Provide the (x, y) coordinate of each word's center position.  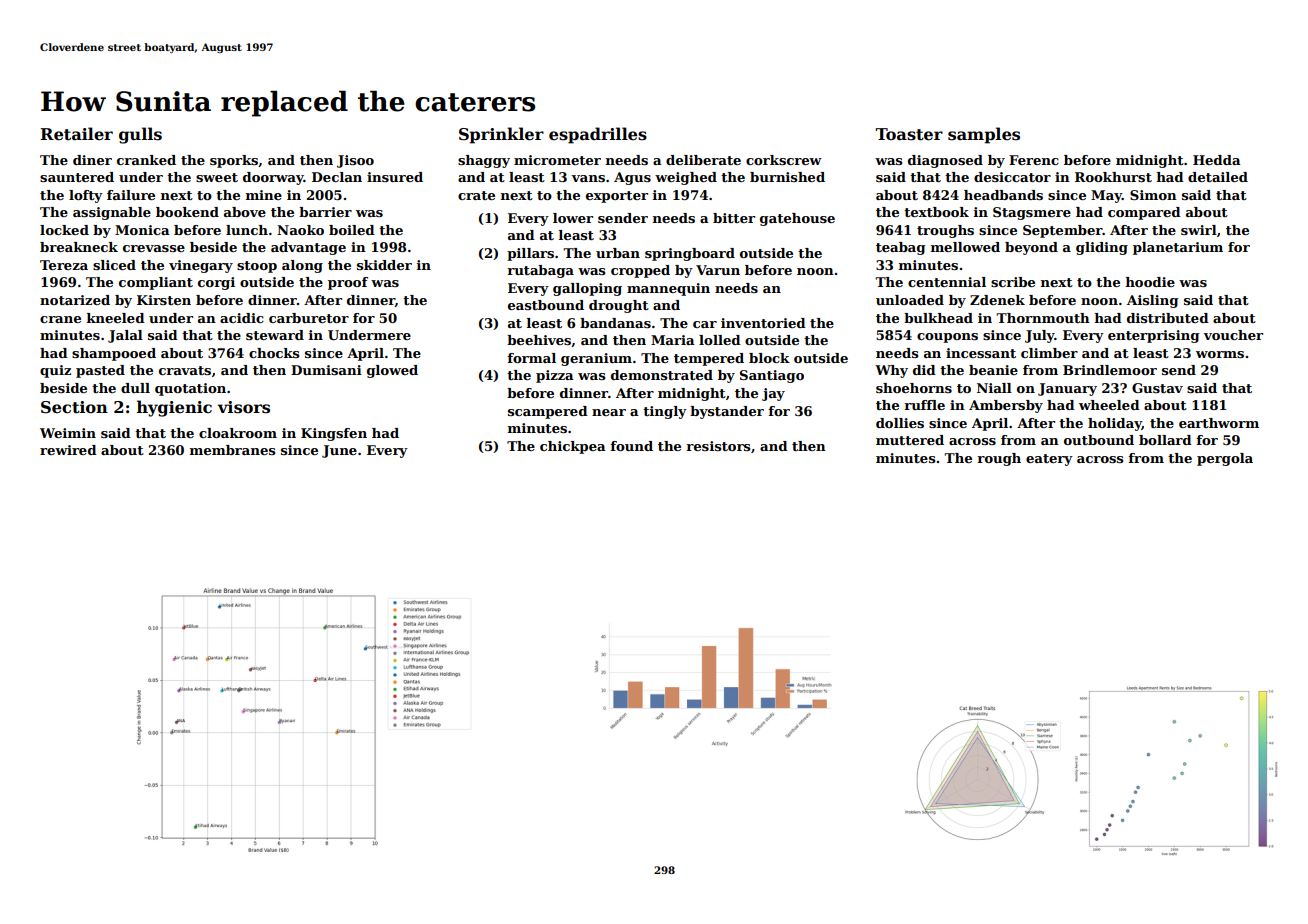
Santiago (772, 376)
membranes (232, 450)
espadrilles (598, 135)
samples (984, 135)
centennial (947, 282)
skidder (384, 265)
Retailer (76, 134)
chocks (274, 353)
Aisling (1153, 301)
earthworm (1219, 423)
